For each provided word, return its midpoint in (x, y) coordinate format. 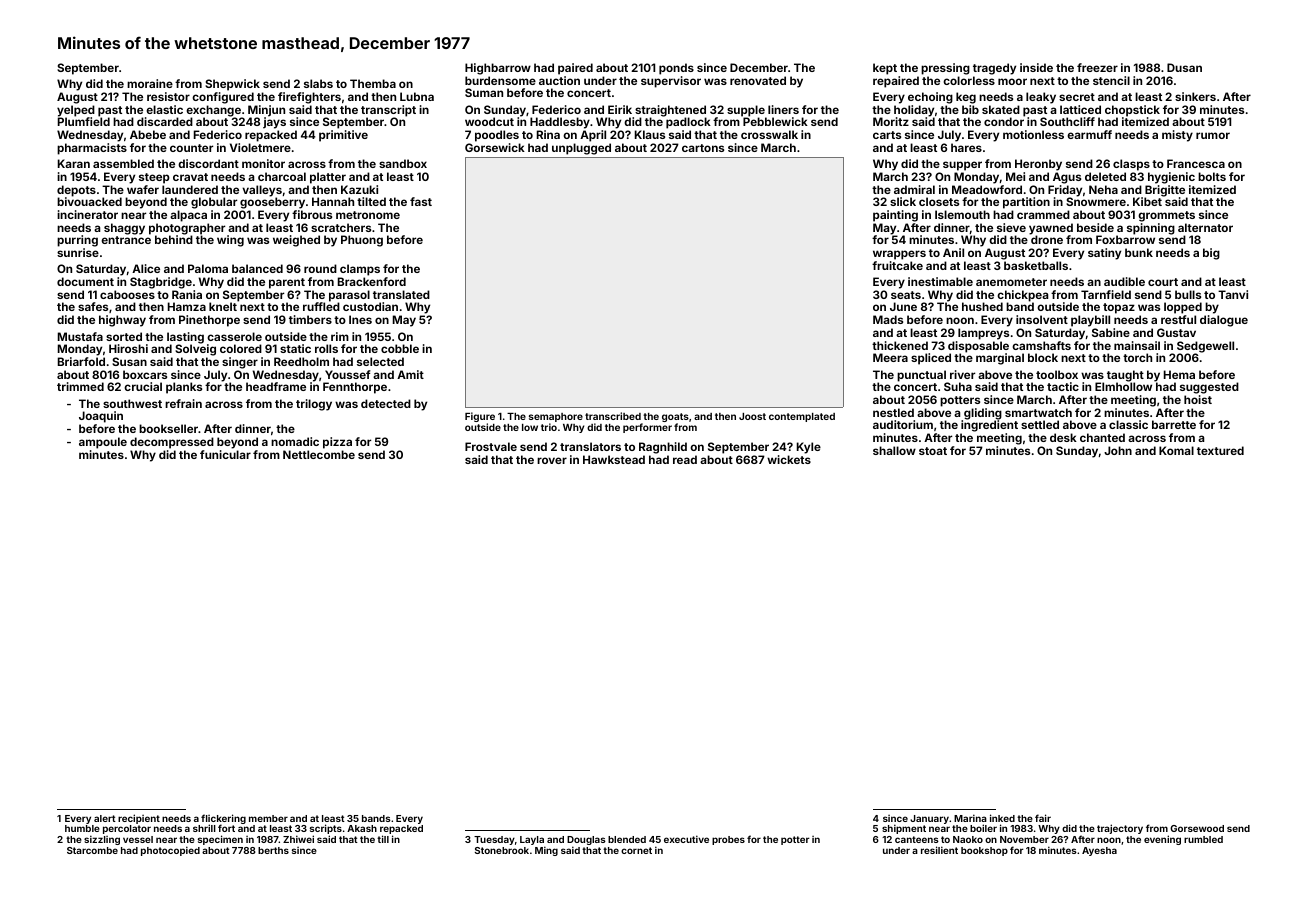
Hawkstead (614, 459)
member (268, 818)
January (929, 819)
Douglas (586, 840)
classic (1128, 424)
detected (386, 403)
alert (105, 818)
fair (1043, 818)
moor (1012, 81)
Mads (888, 319)
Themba (373, 83)
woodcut (489, 121)
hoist (1198, 399)
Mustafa (80, 336)
